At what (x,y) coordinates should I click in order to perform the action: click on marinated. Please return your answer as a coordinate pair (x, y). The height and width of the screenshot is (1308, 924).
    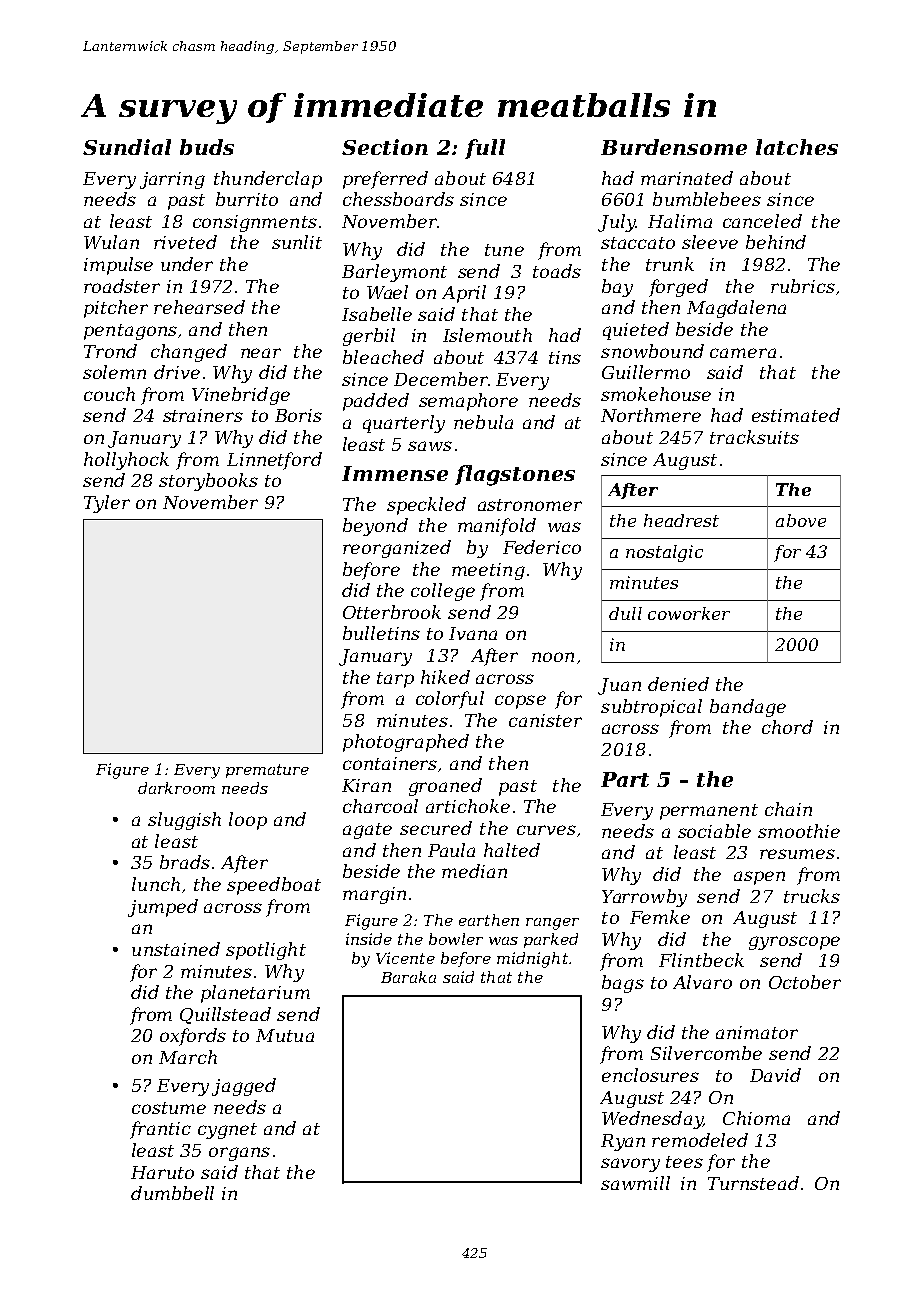
    Looking at the image, I should click on (687, 178).
